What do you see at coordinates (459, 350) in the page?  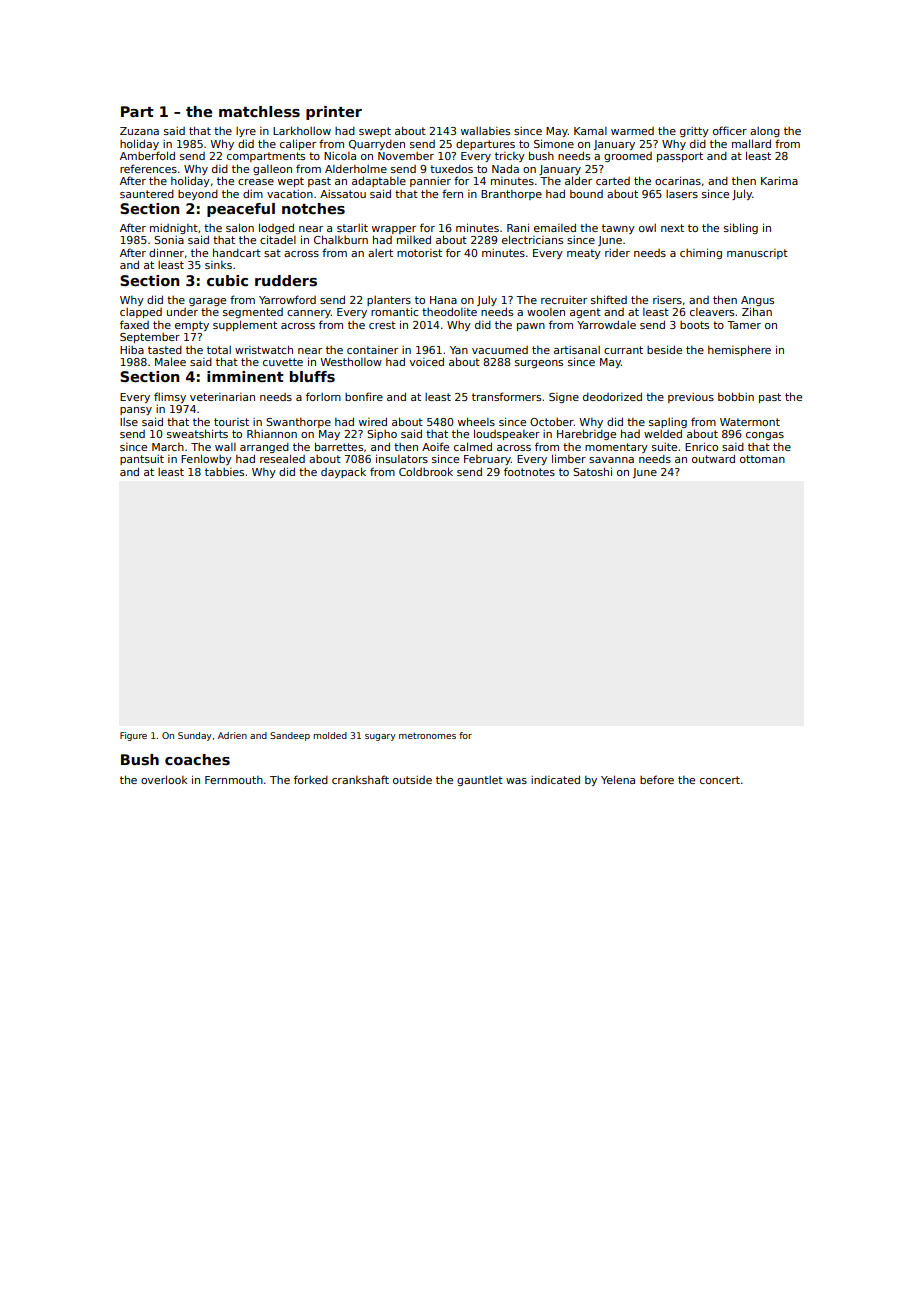 I see `Yan` at bounding box center [459, 350].
